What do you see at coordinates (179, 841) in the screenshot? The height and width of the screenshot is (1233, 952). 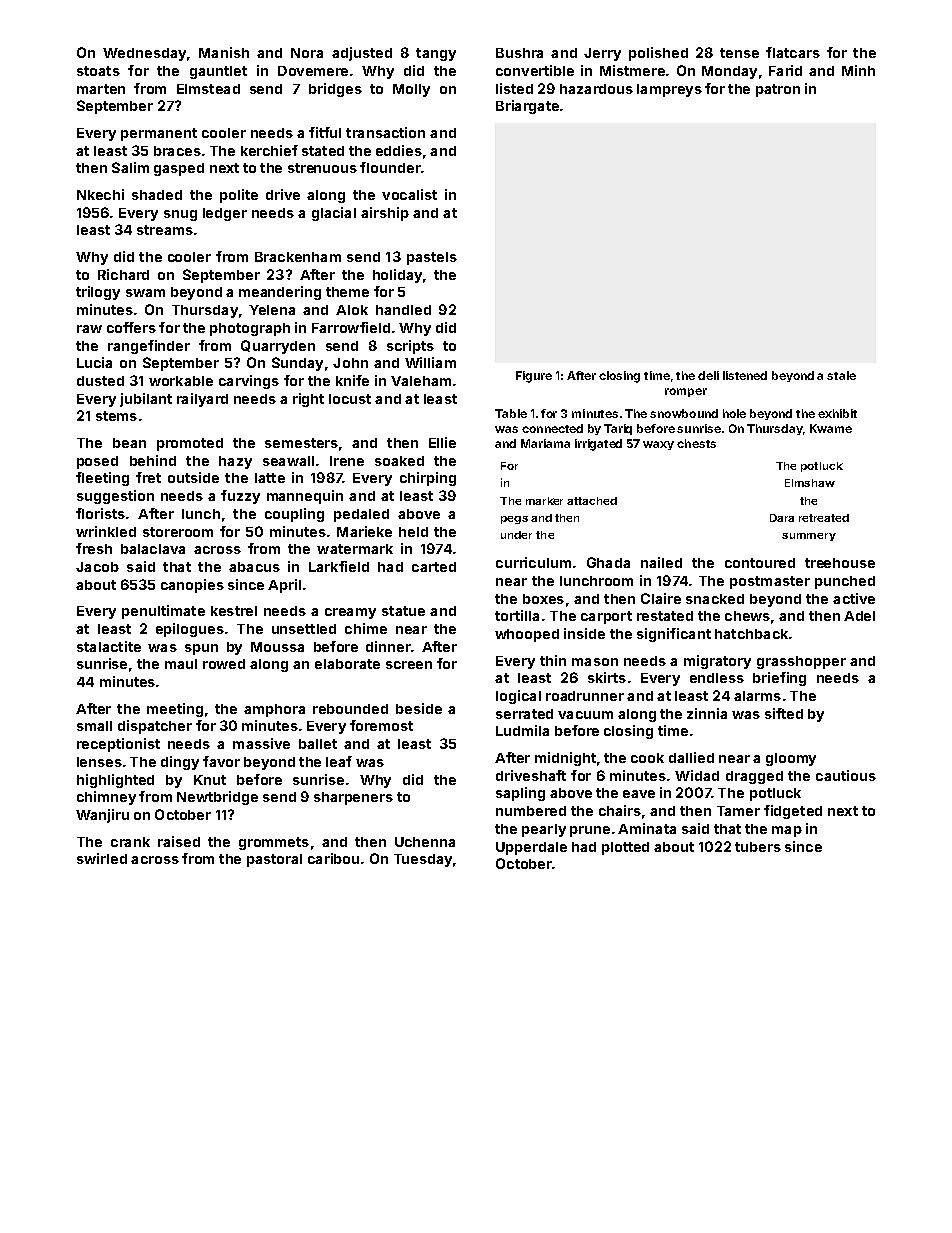 I see `raised` at bounding box center [179, 841].
